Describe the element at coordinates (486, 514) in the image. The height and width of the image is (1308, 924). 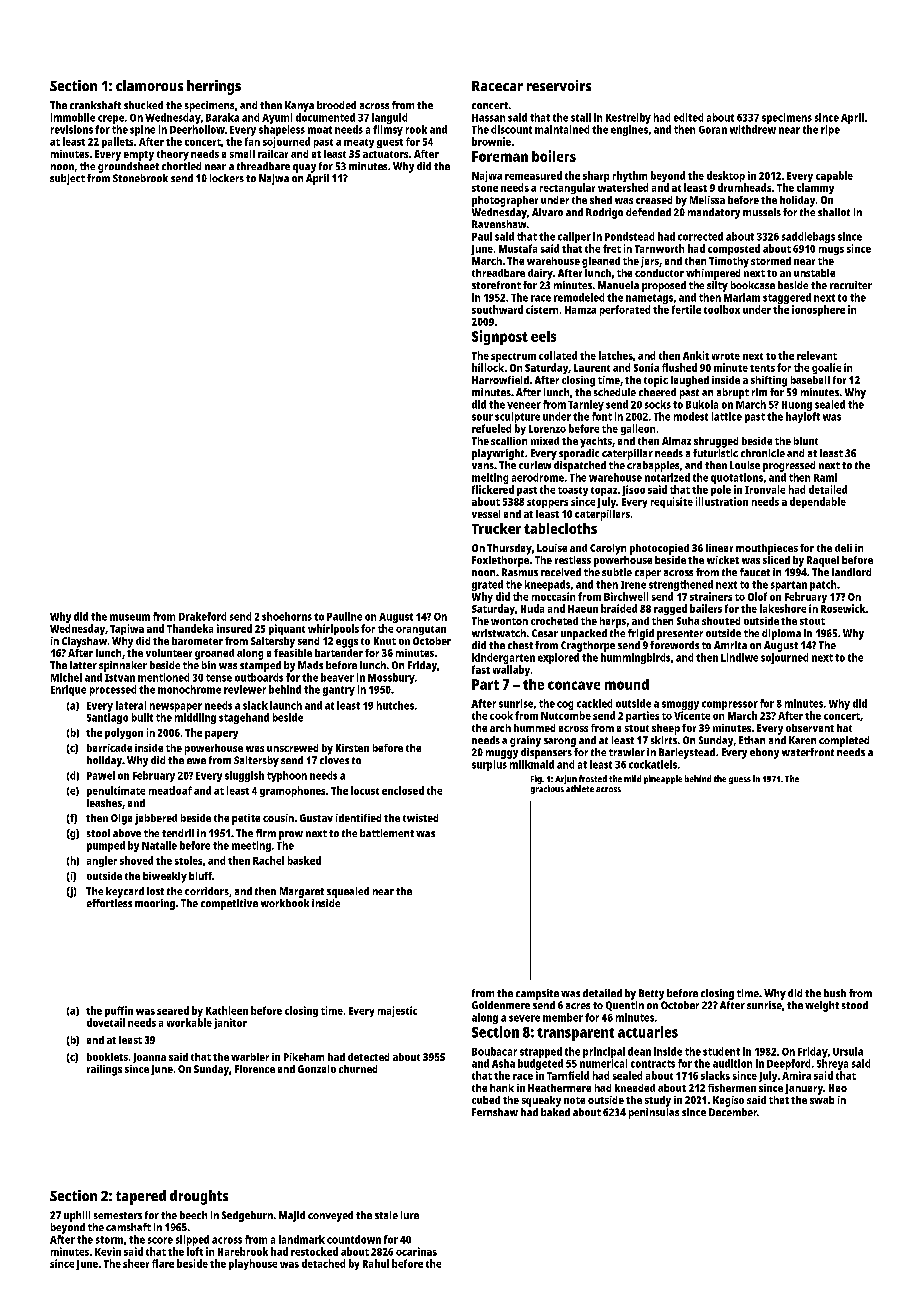
I see `vessel` at that location.
